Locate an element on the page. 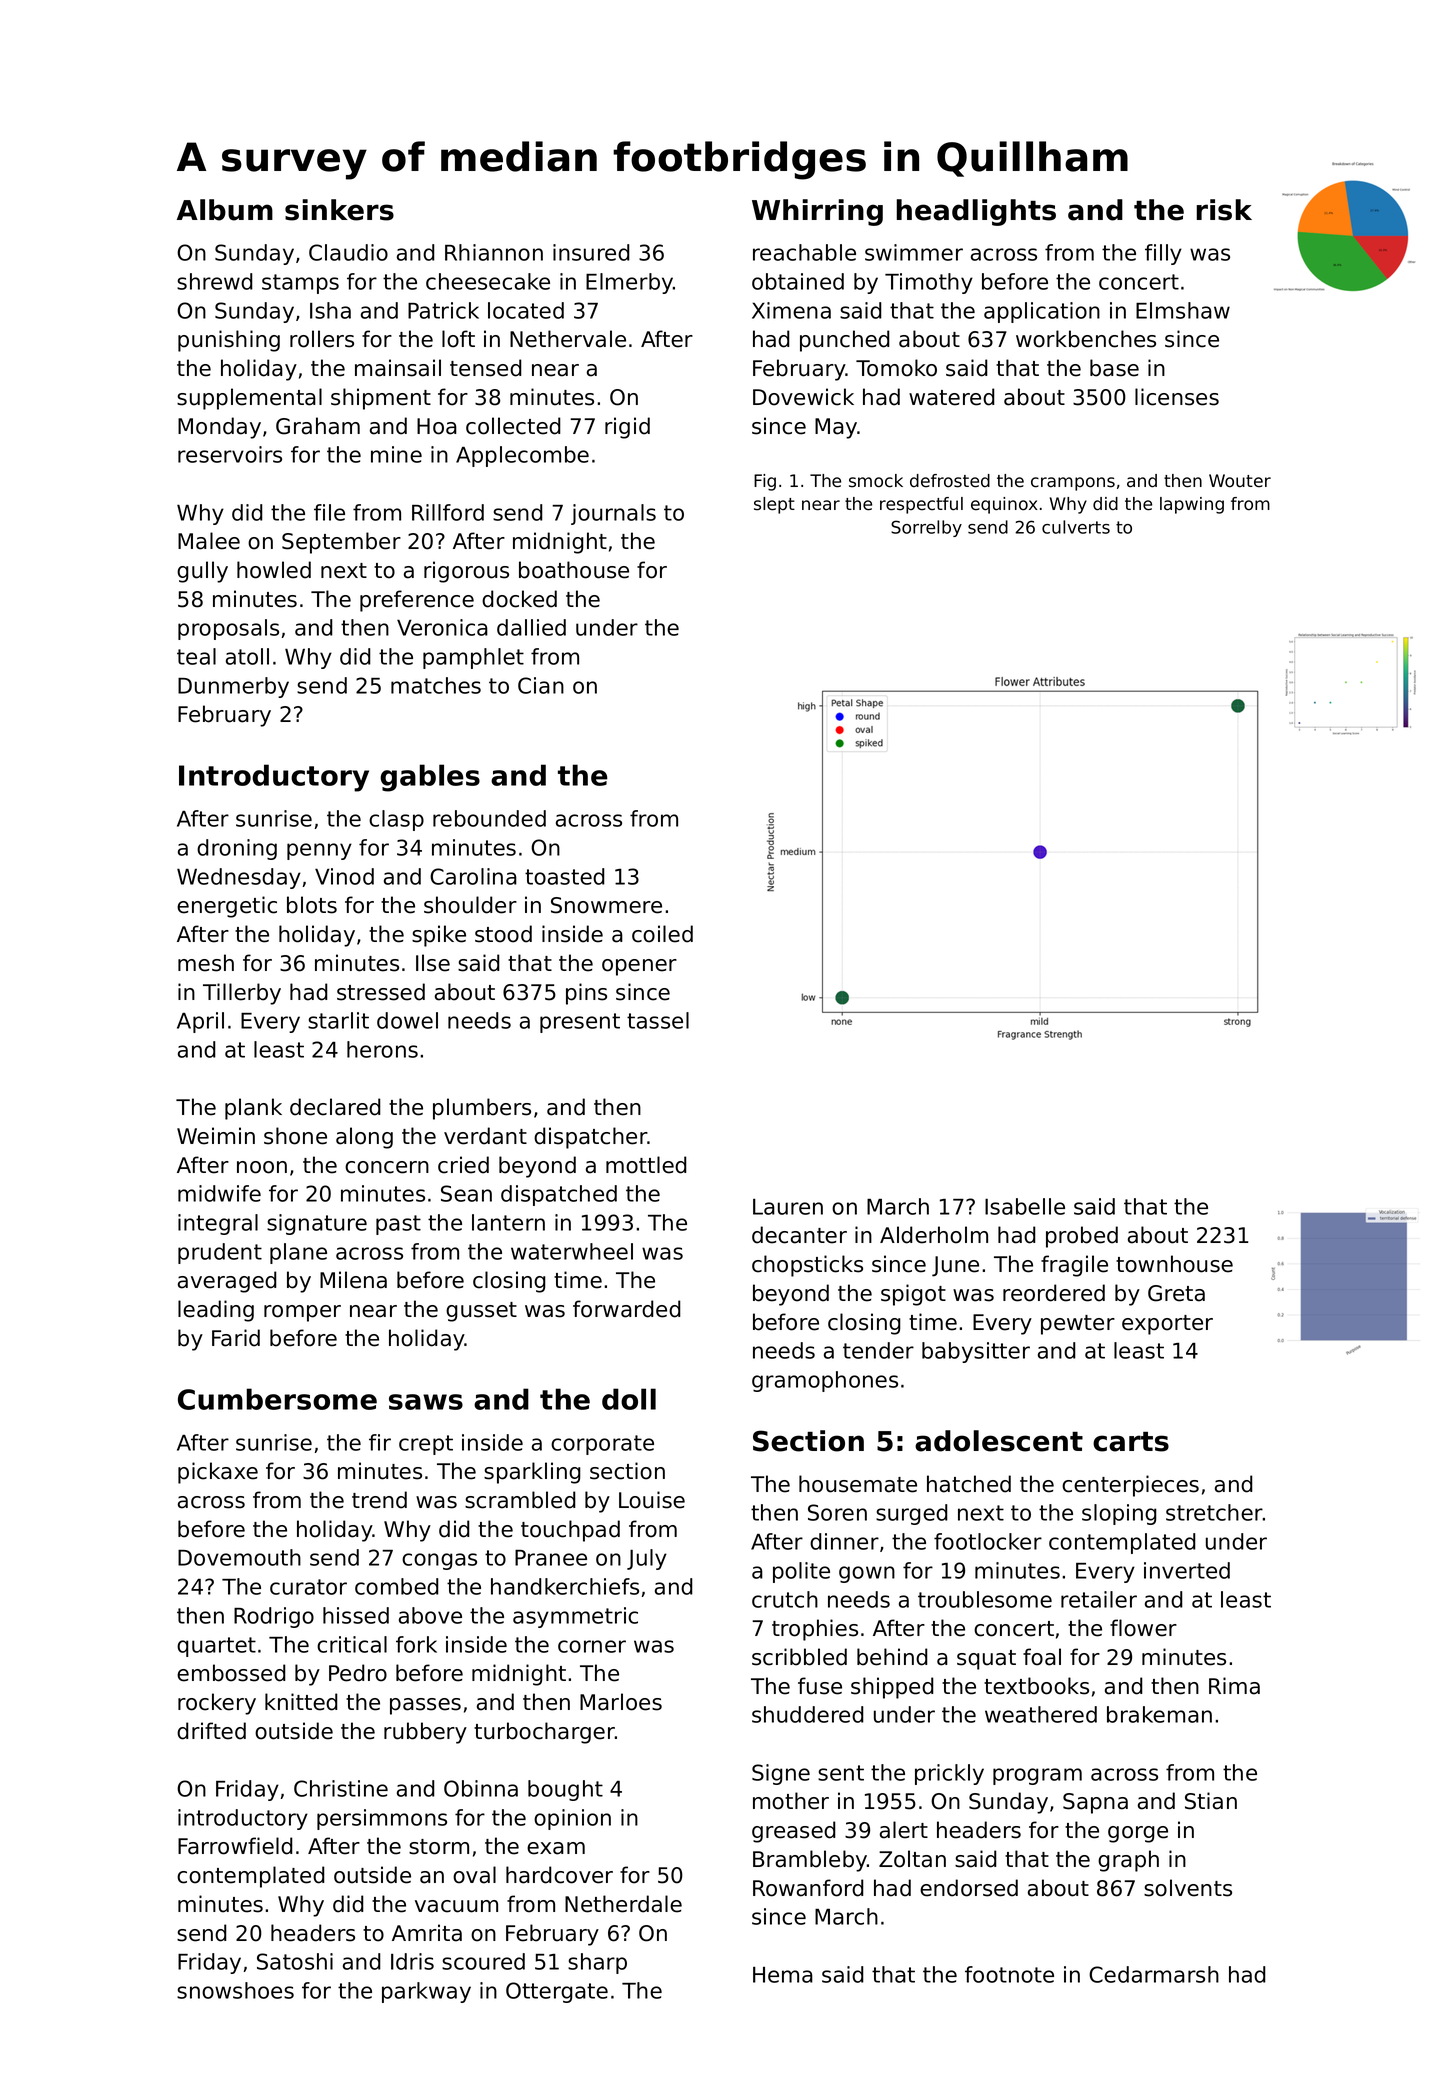  townhouse is located at coordinates (1174, 1264).
